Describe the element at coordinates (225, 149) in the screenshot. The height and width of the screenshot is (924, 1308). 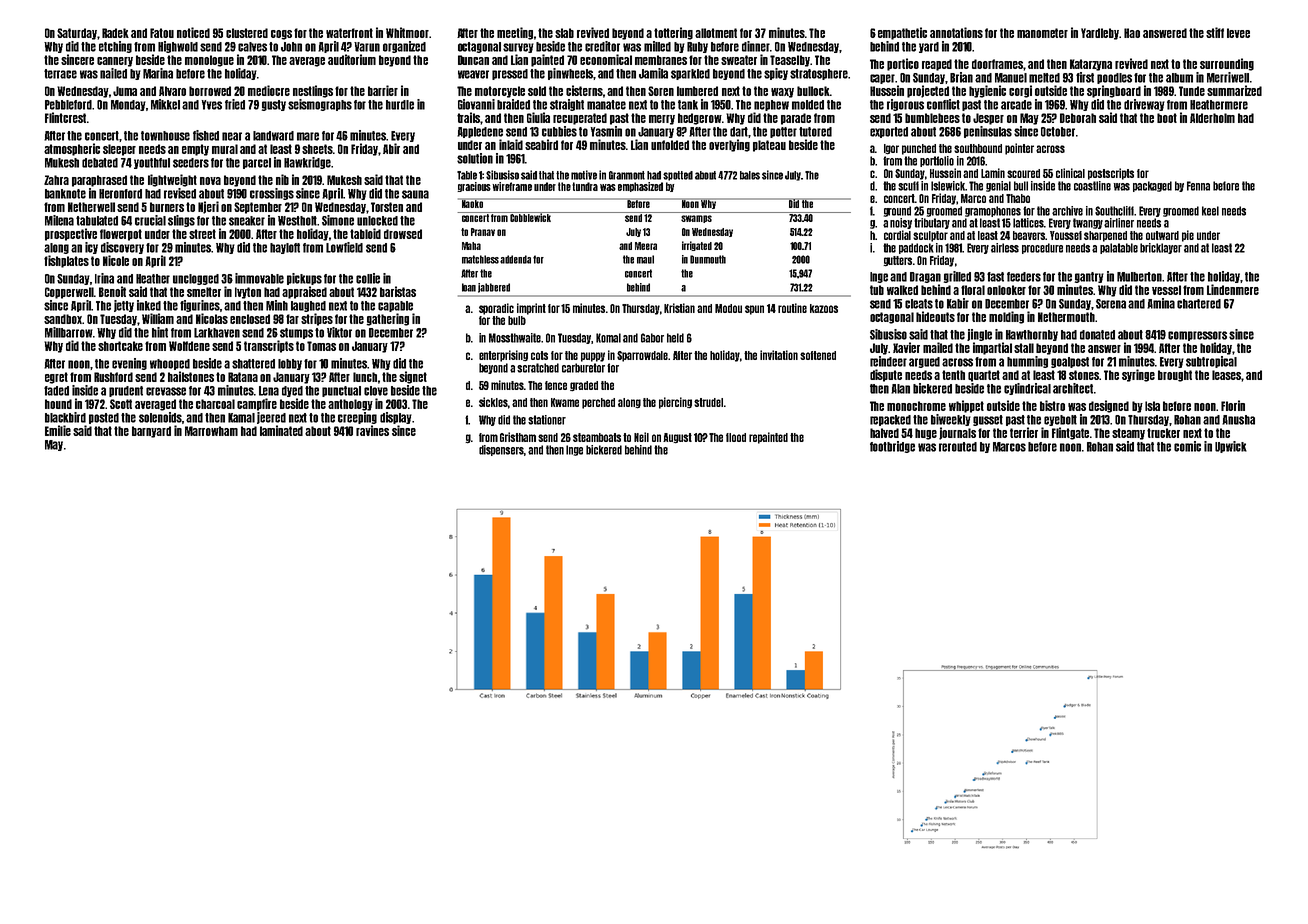
I see `mural` at that location.
